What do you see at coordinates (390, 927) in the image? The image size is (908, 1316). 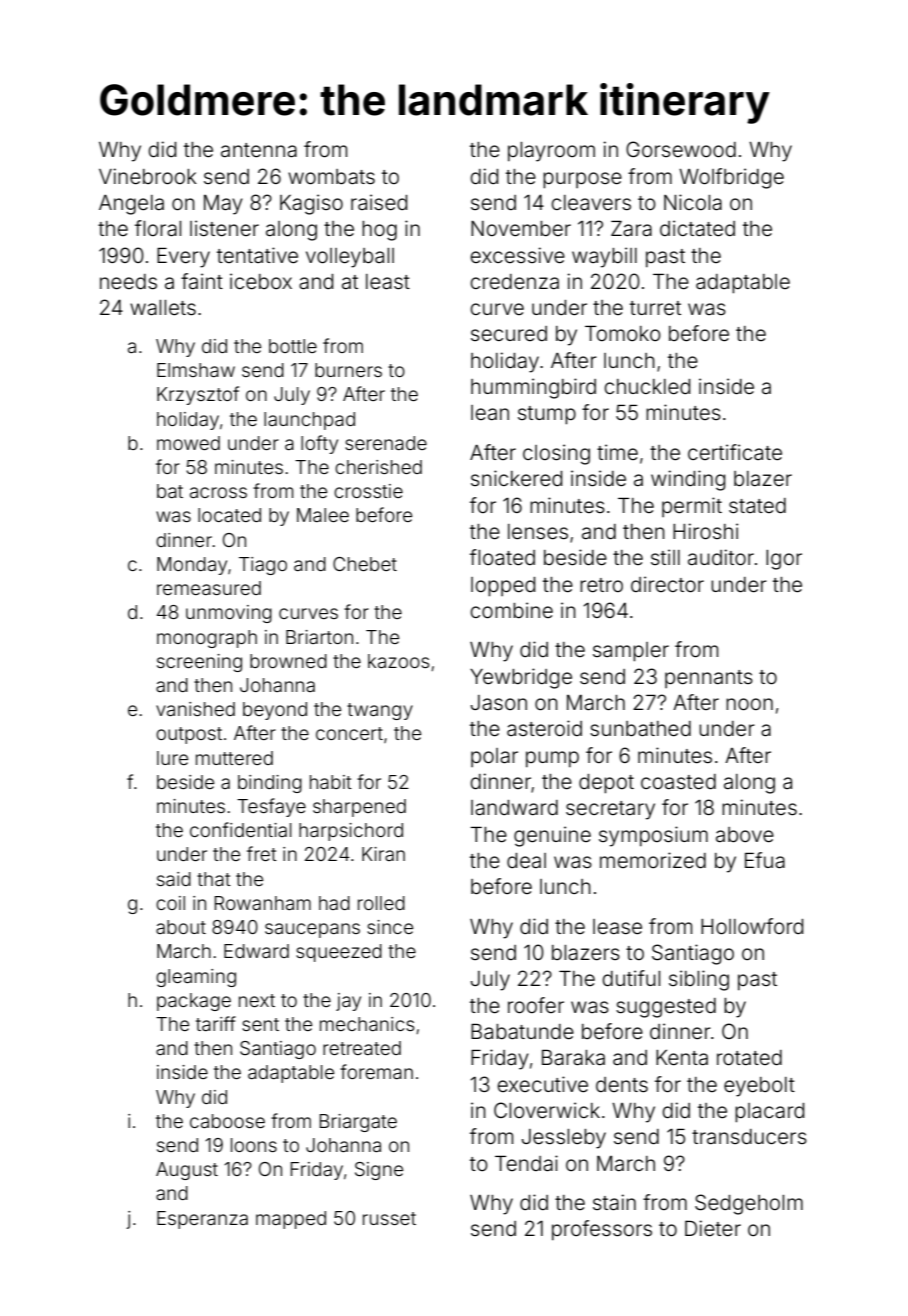 I see `since` at bounding box center [390, 927].
